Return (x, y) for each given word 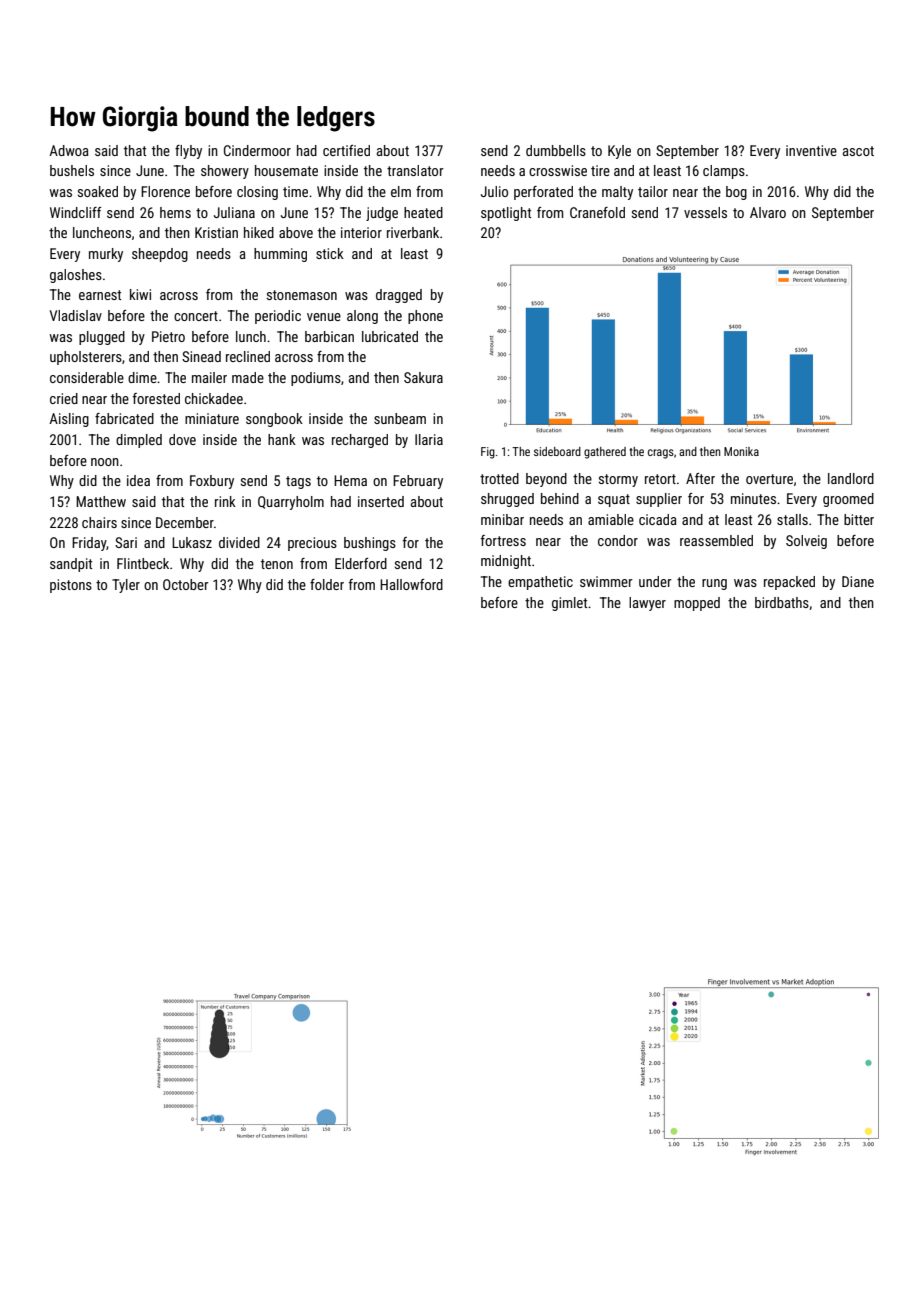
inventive (811, 150)
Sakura (423, 377)
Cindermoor (257, 150)
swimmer (606, 581)
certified (346, 150)
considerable (87, 377)
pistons (71, 586)
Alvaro (768, 212)
